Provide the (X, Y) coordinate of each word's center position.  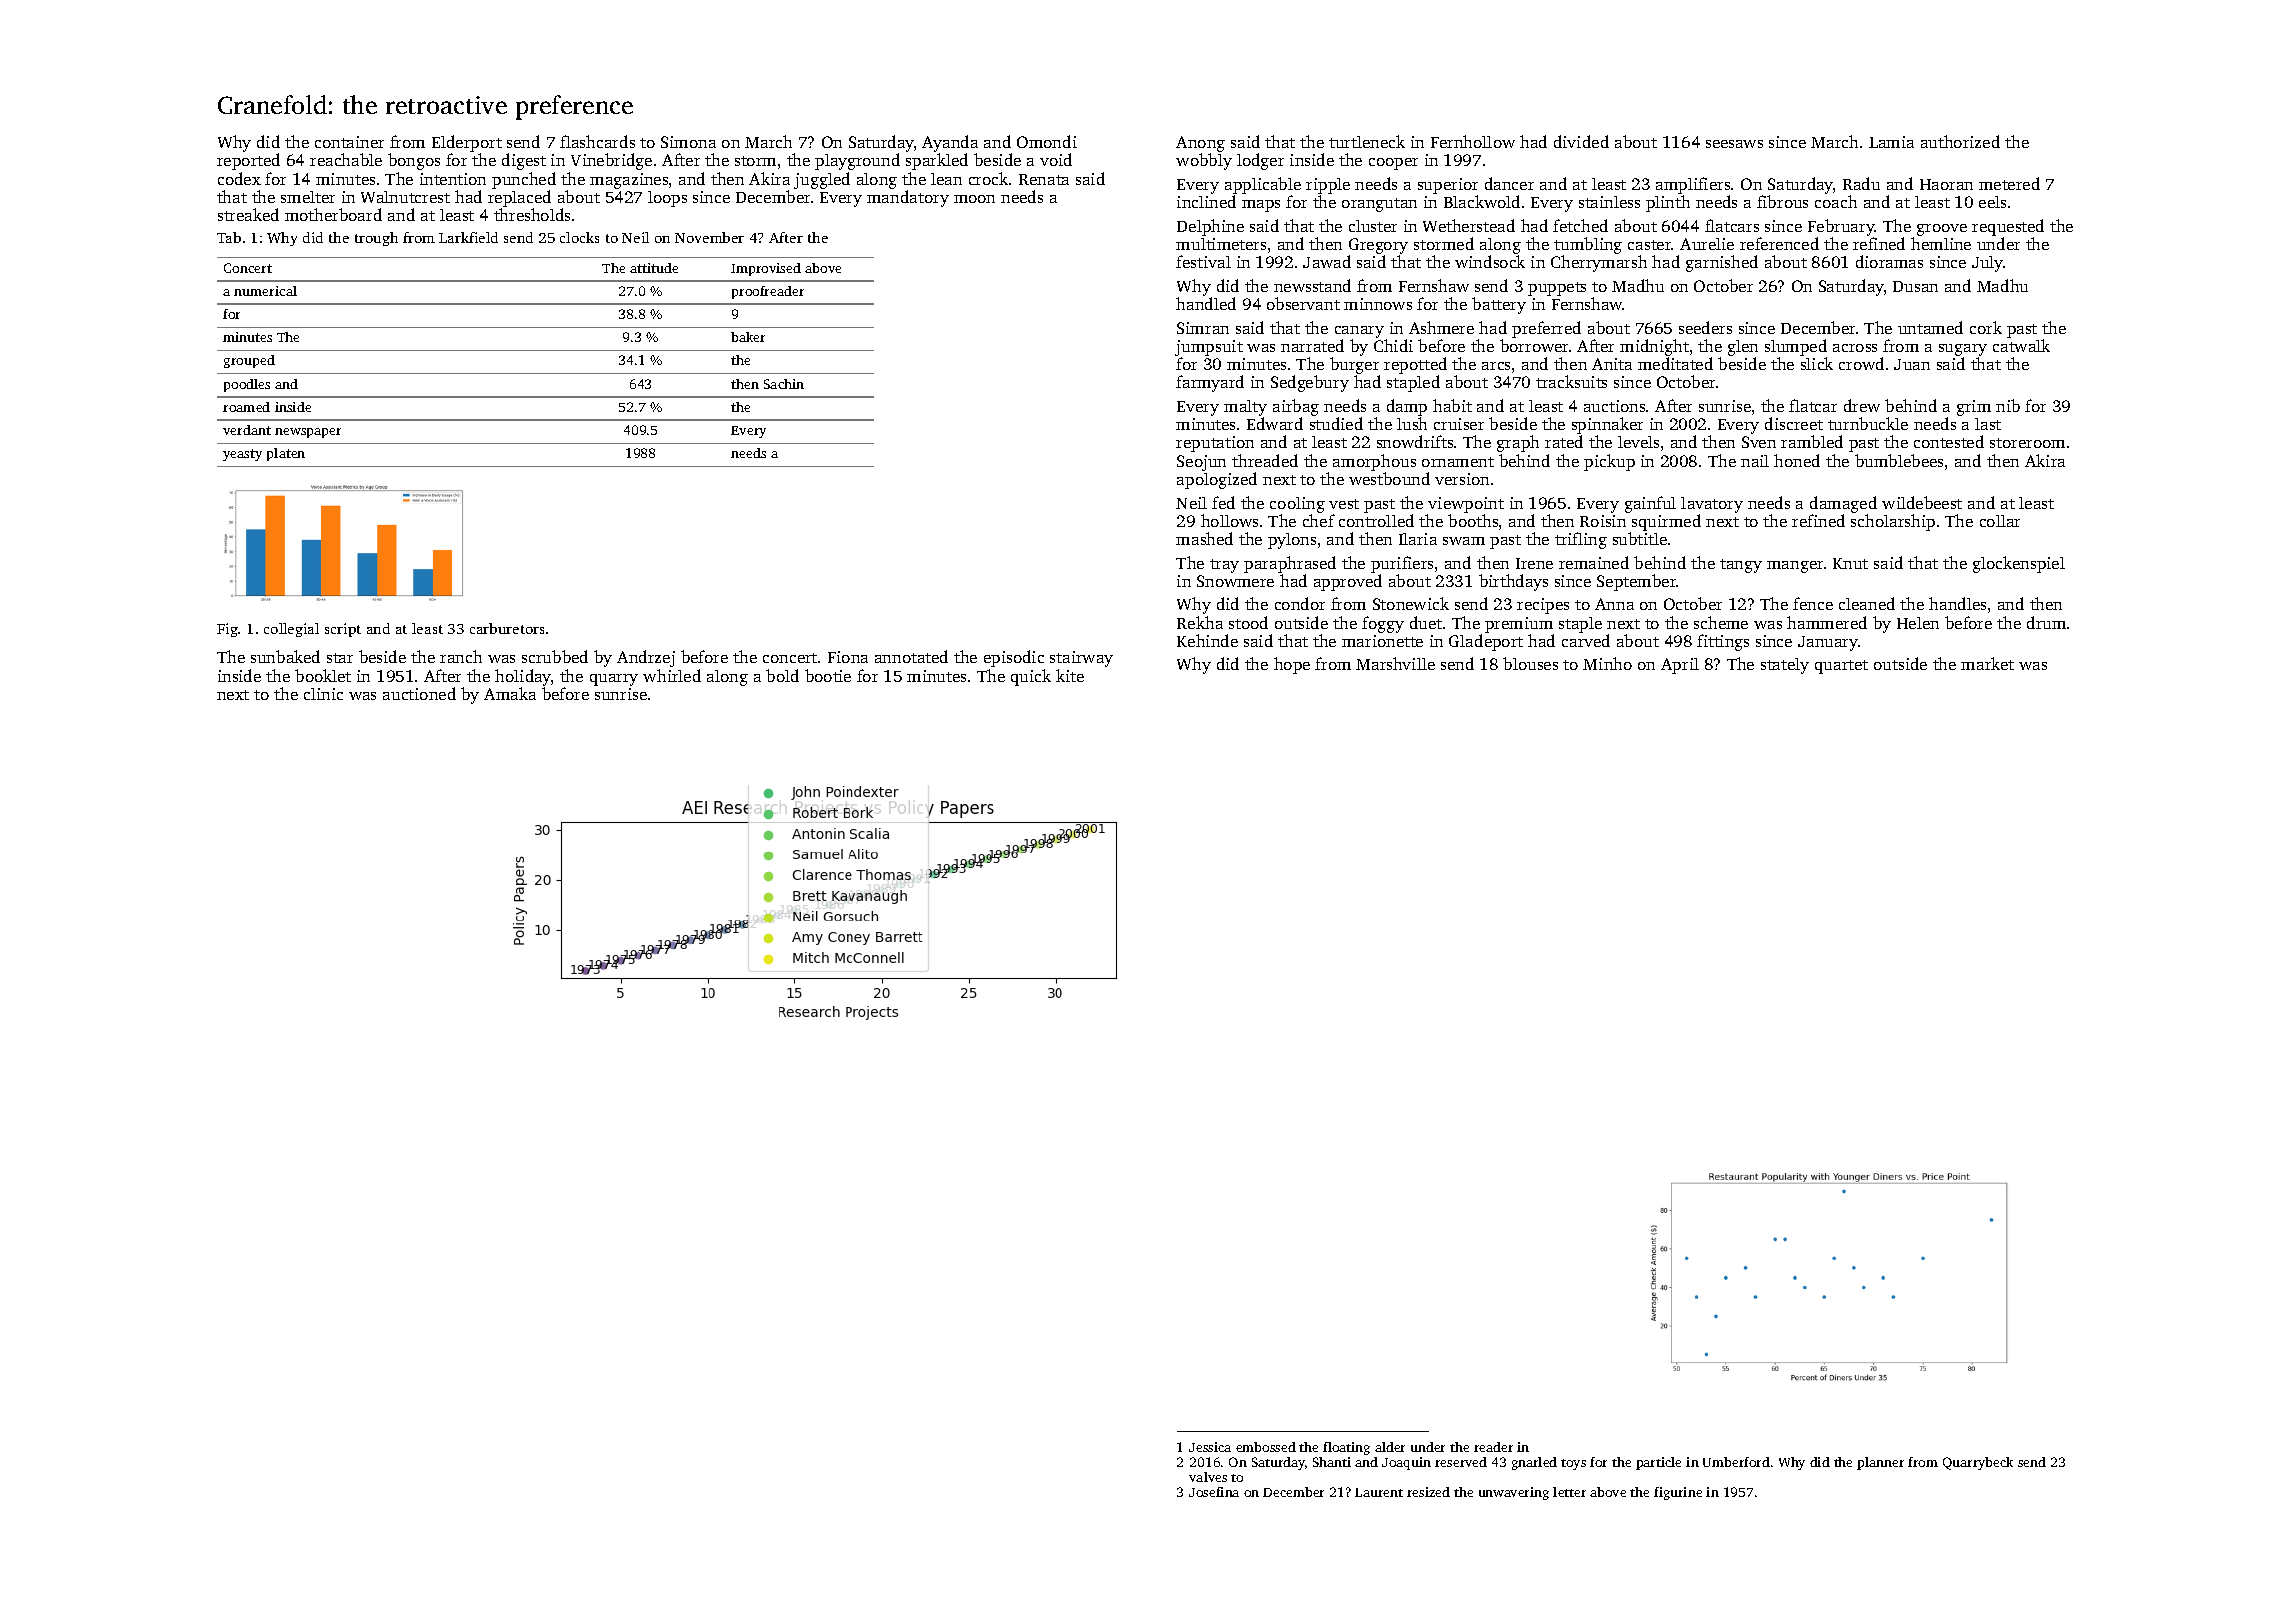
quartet (1841, 667)
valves (1208, 1477)
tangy (1741, 566)
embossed (1266, 1447)
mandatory (908, 198)
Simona (688, 142)
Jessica (1210, 1447)
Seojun (1201, 463)
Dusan (1915, 286)
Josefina (1214, 1492)
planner (1880, 1463)
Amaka (510, 693)
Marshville (1395, 663)
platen (286, 454)
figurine (1678, 1493)
